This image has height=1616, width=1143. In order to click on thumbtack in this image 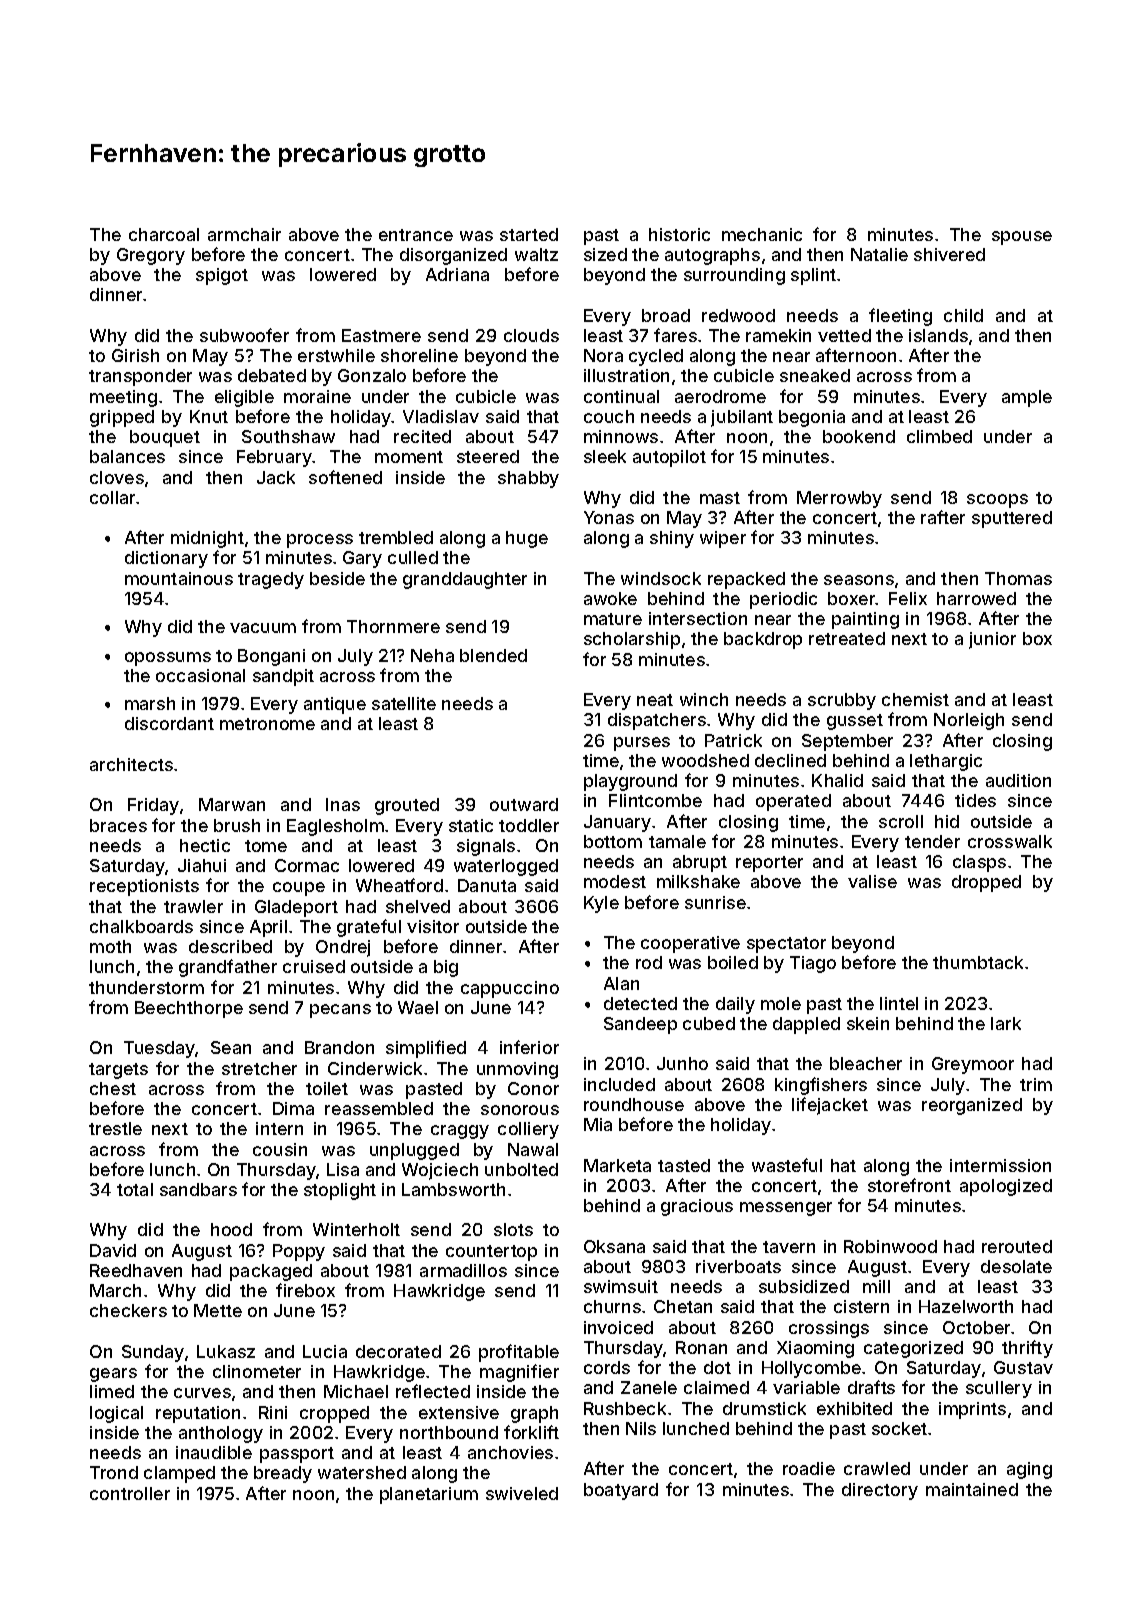, I will do `click(978, 962)`.
